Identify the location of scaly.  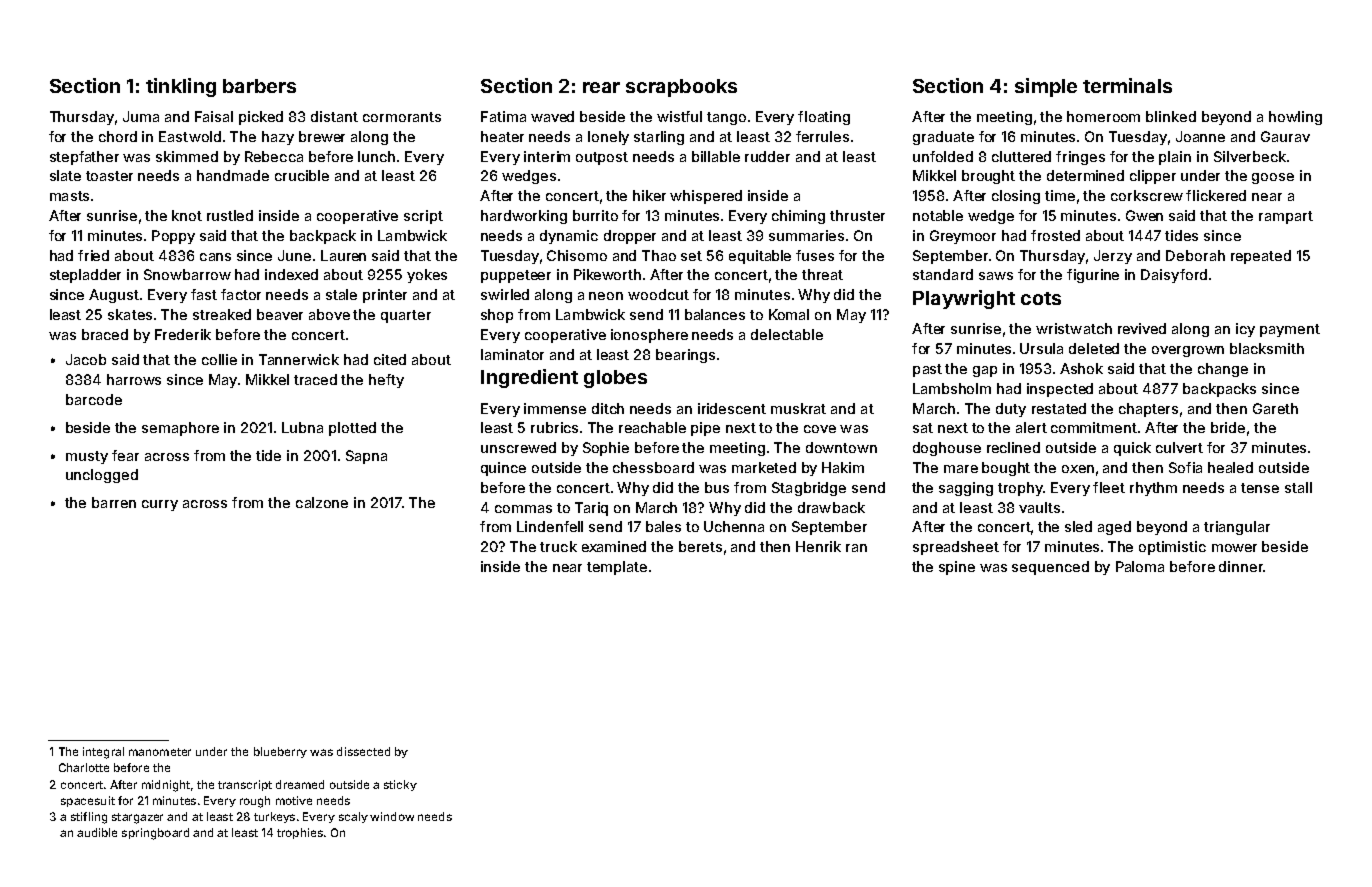
(353, 817).
